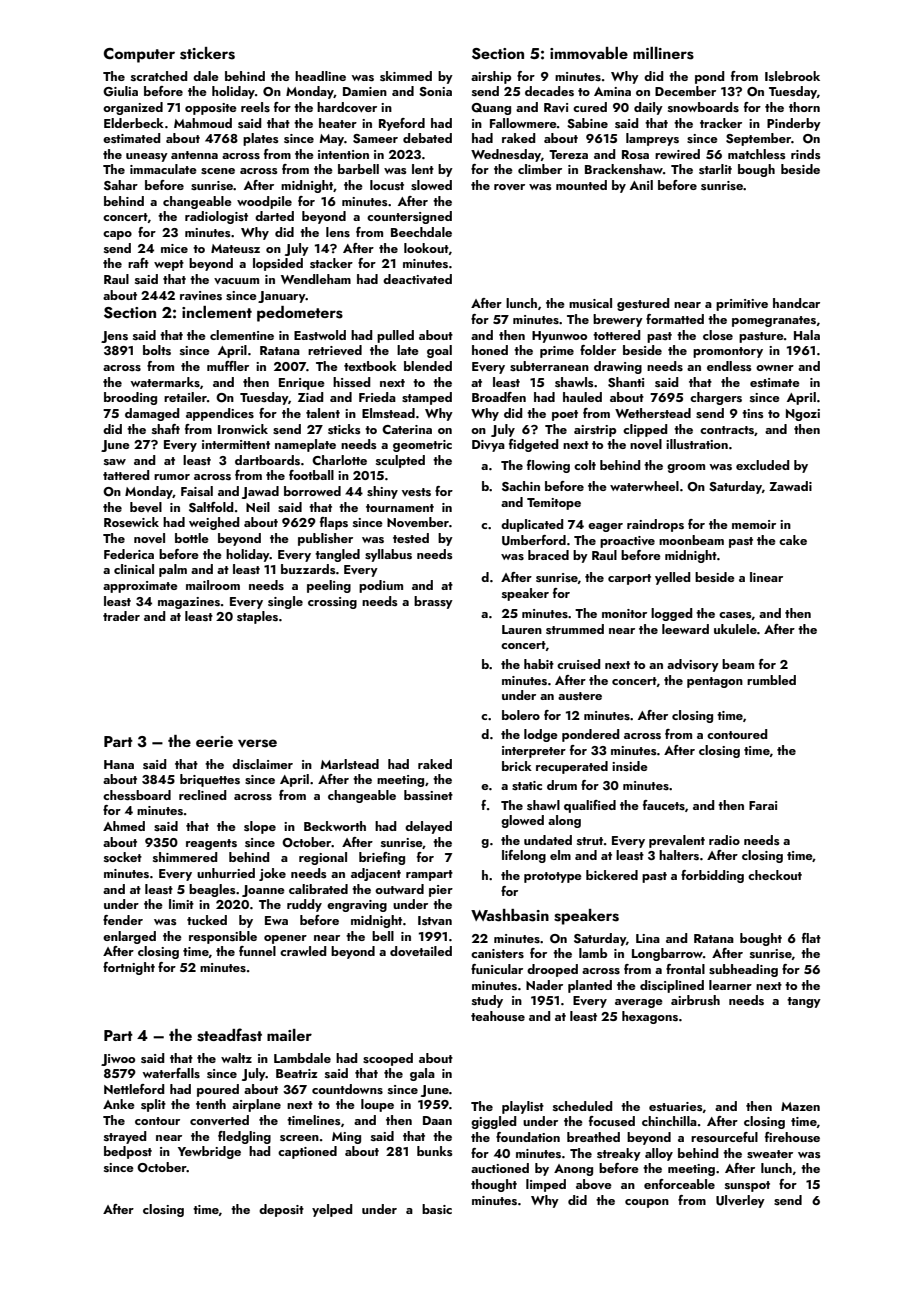 This screenshot has width=924, height=1308. I want to click on brassy, so click(433, 602).
